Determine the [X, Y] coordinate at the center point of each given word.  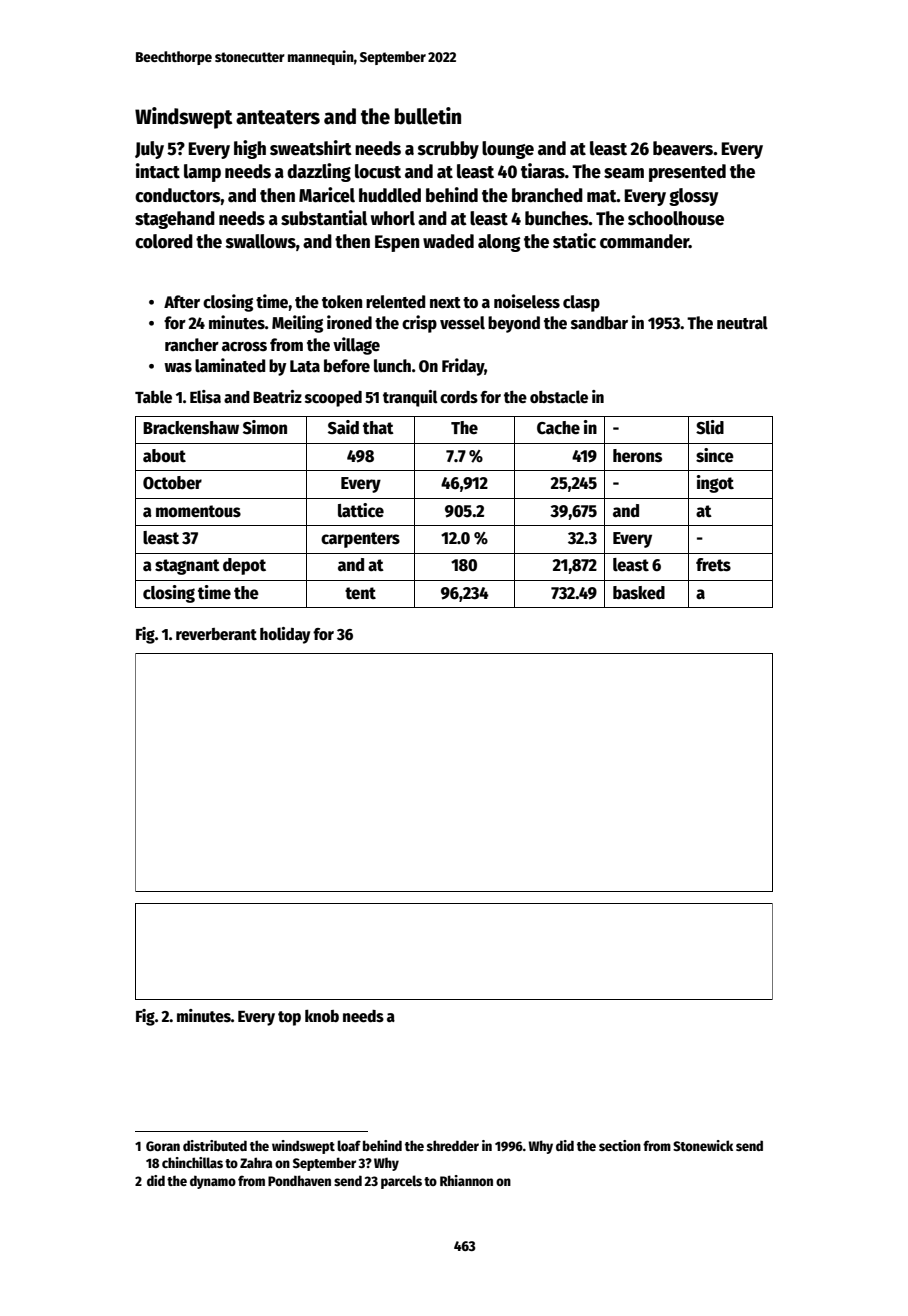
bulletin [428, 116]
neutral [742, 323]
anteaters [278, 117]
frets [713, 565]
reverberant [216, 634]
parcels [401, 1182]
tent [360, 593]
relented [395, 302]
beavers [683, 148]
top [289, 1018]
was [178, 368]
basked [639, 593]
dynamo [213, 1182]
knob [322, 1015]
